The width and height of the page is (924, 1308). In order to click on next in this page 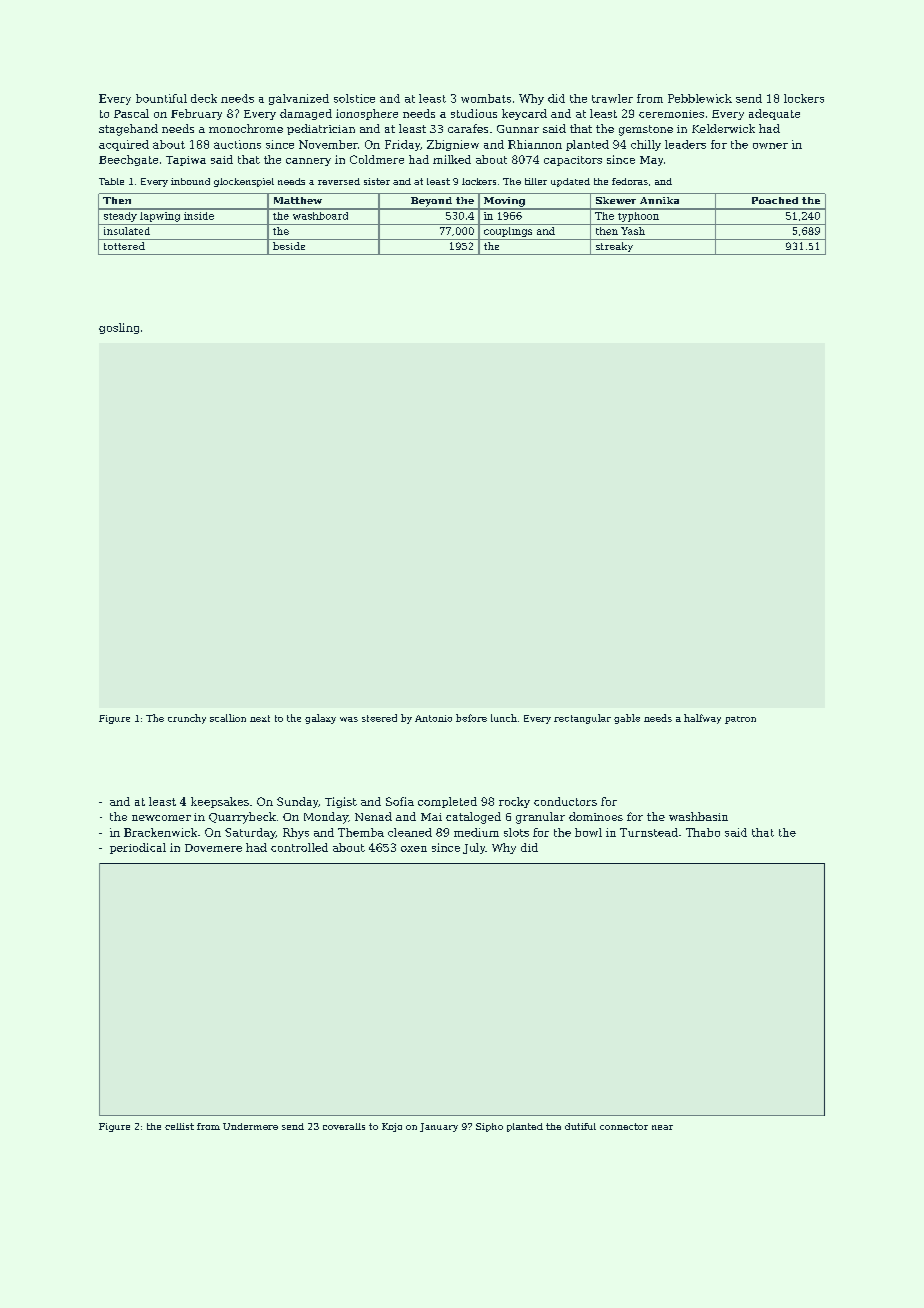, I will do `click(260, 718)`.
